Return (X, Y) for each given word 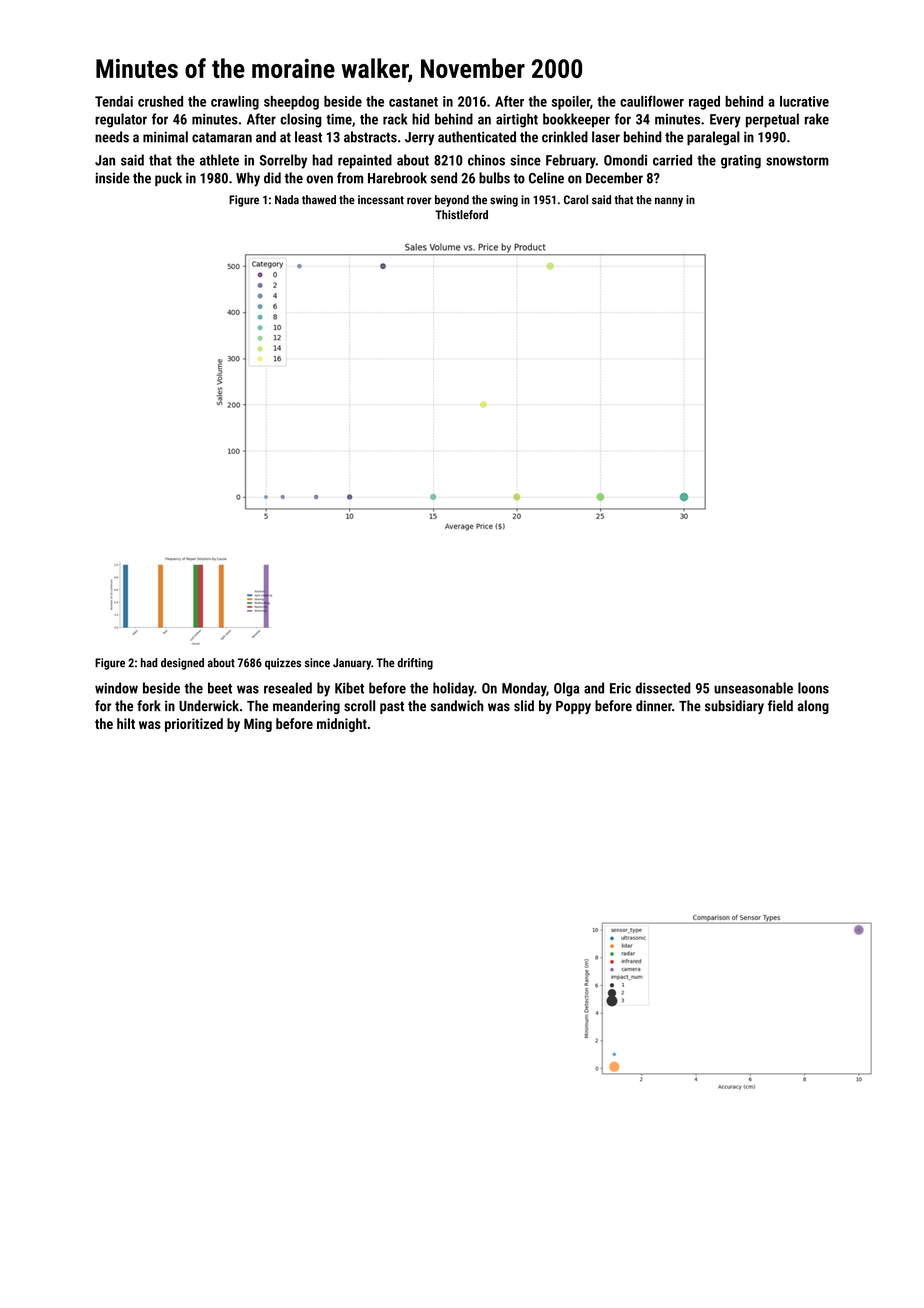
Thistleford (461, 215)
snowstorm (797, 161)
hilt (126, 723)
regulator (121, 120)
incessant (381, 200)
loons (813, 688)
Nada (287, 199)
